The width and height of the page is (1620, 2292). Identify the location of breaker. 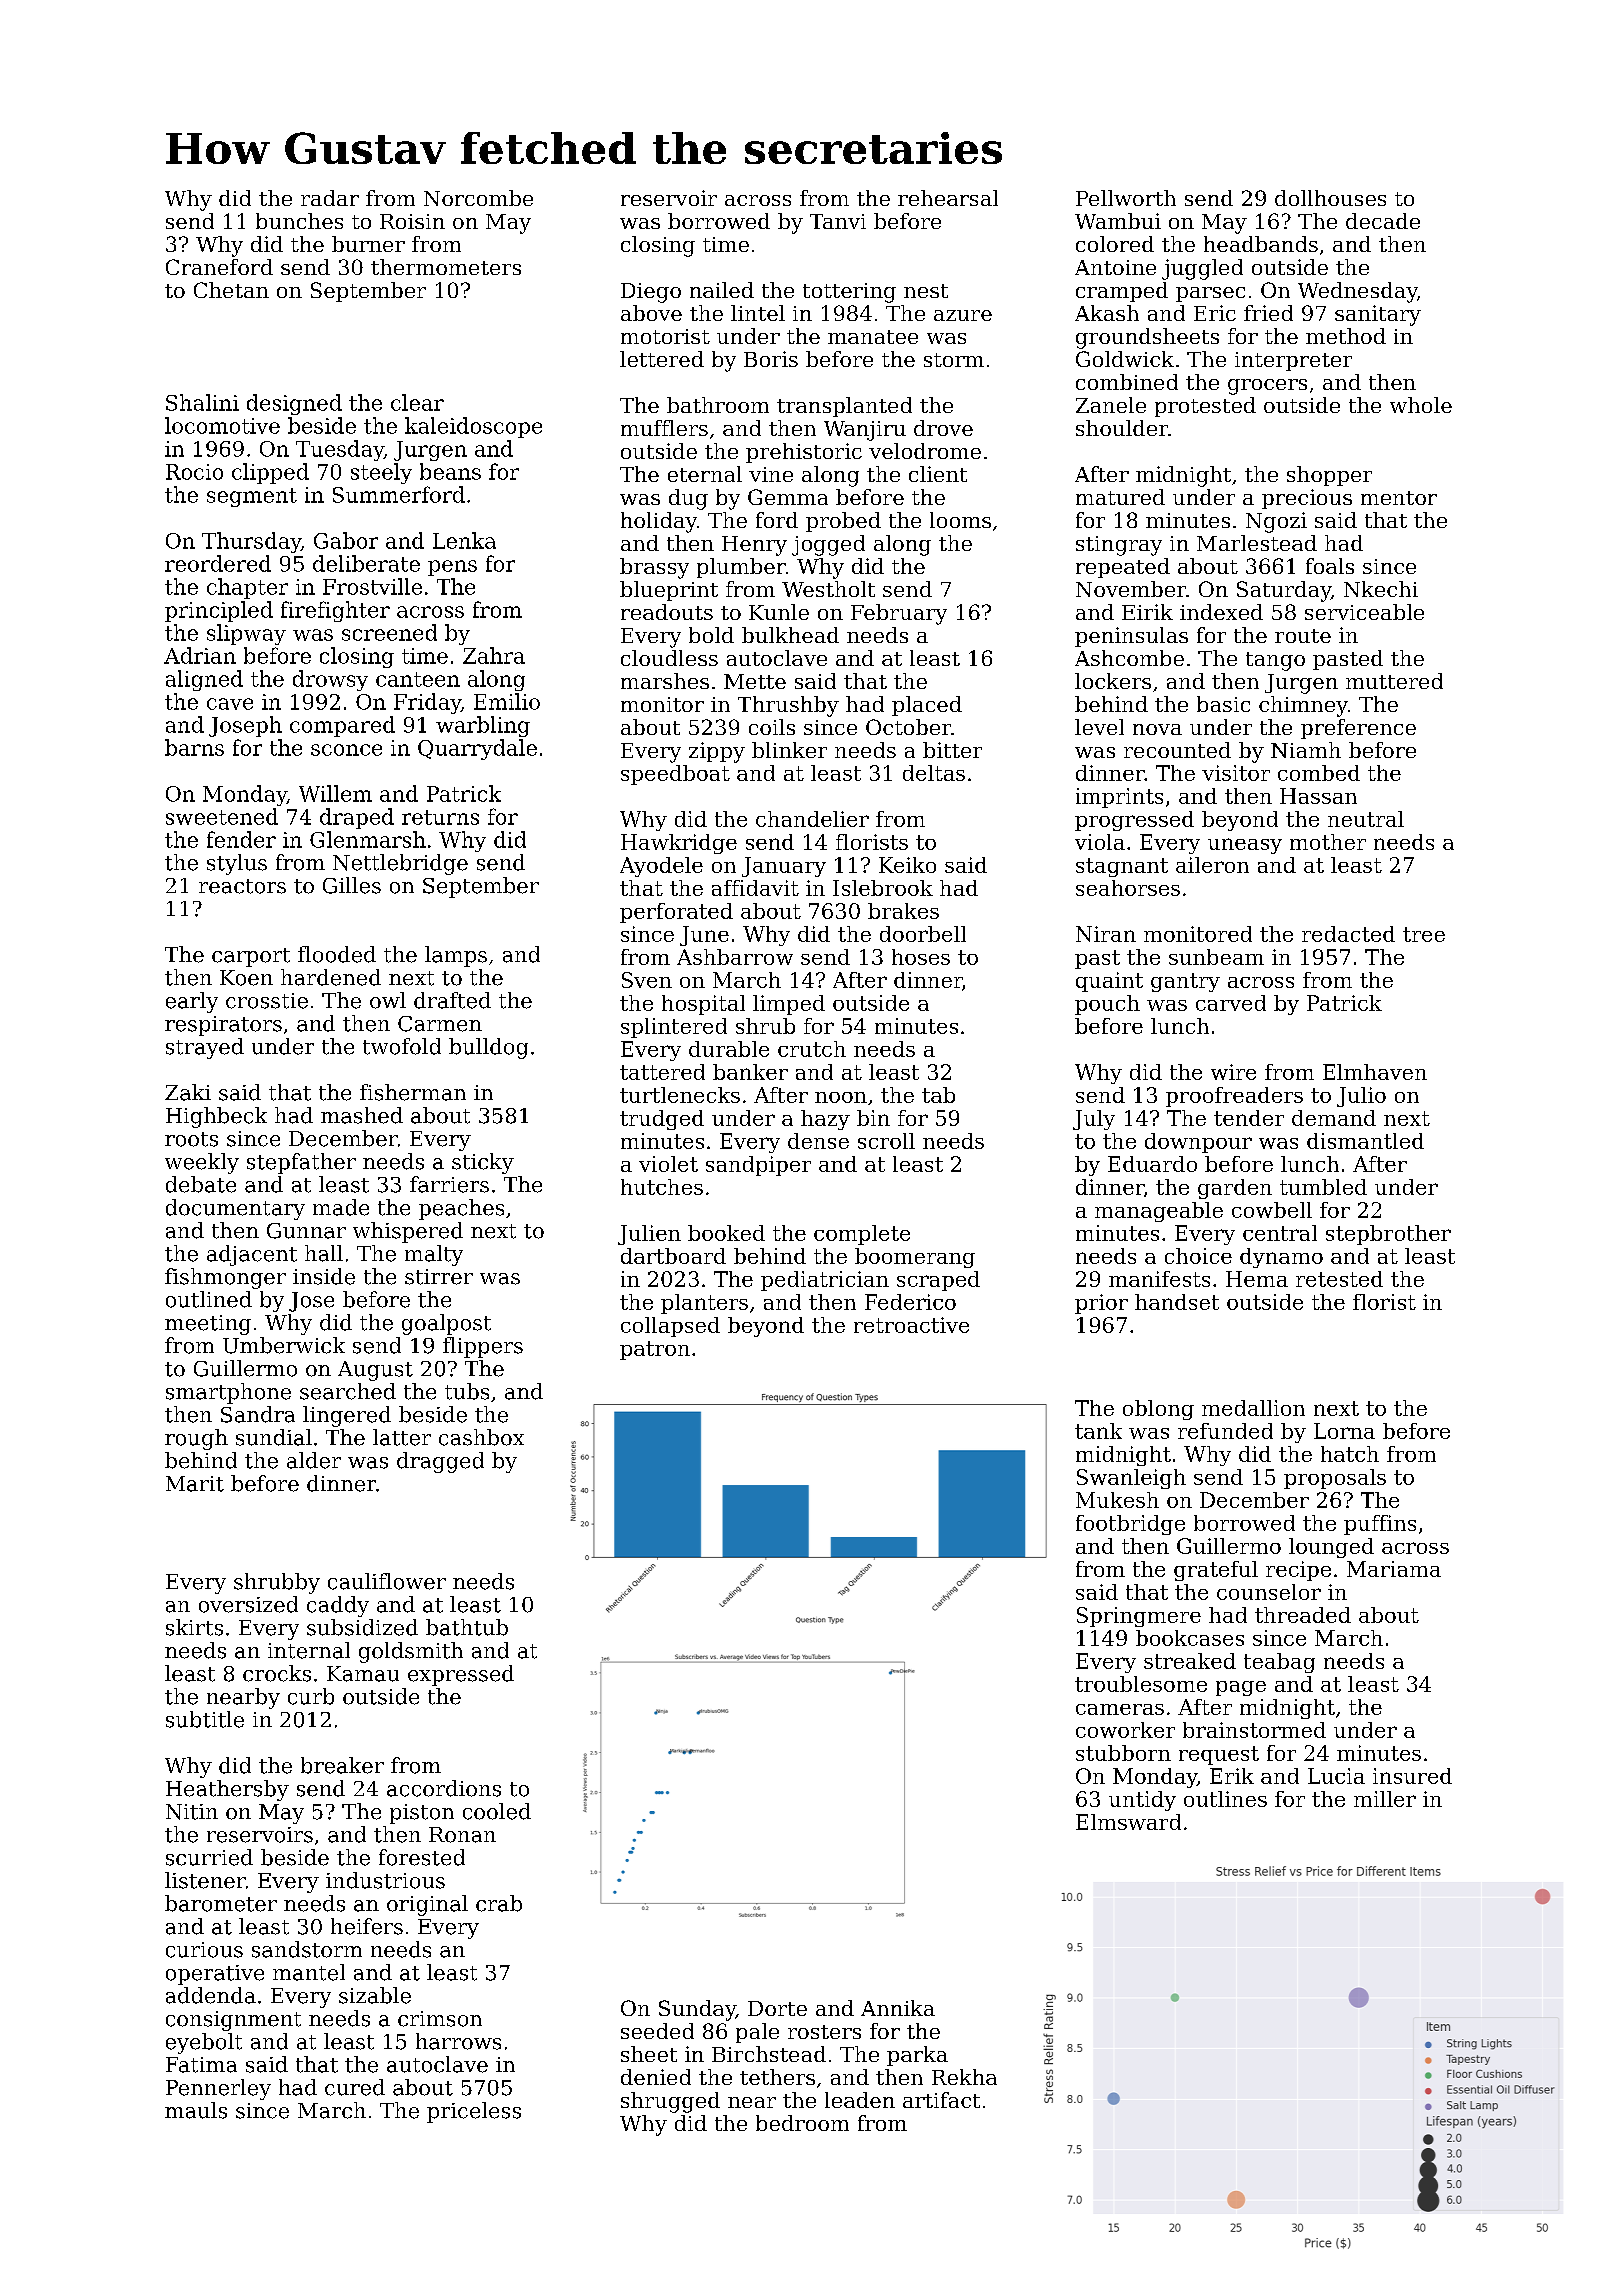
(342, 1765).
